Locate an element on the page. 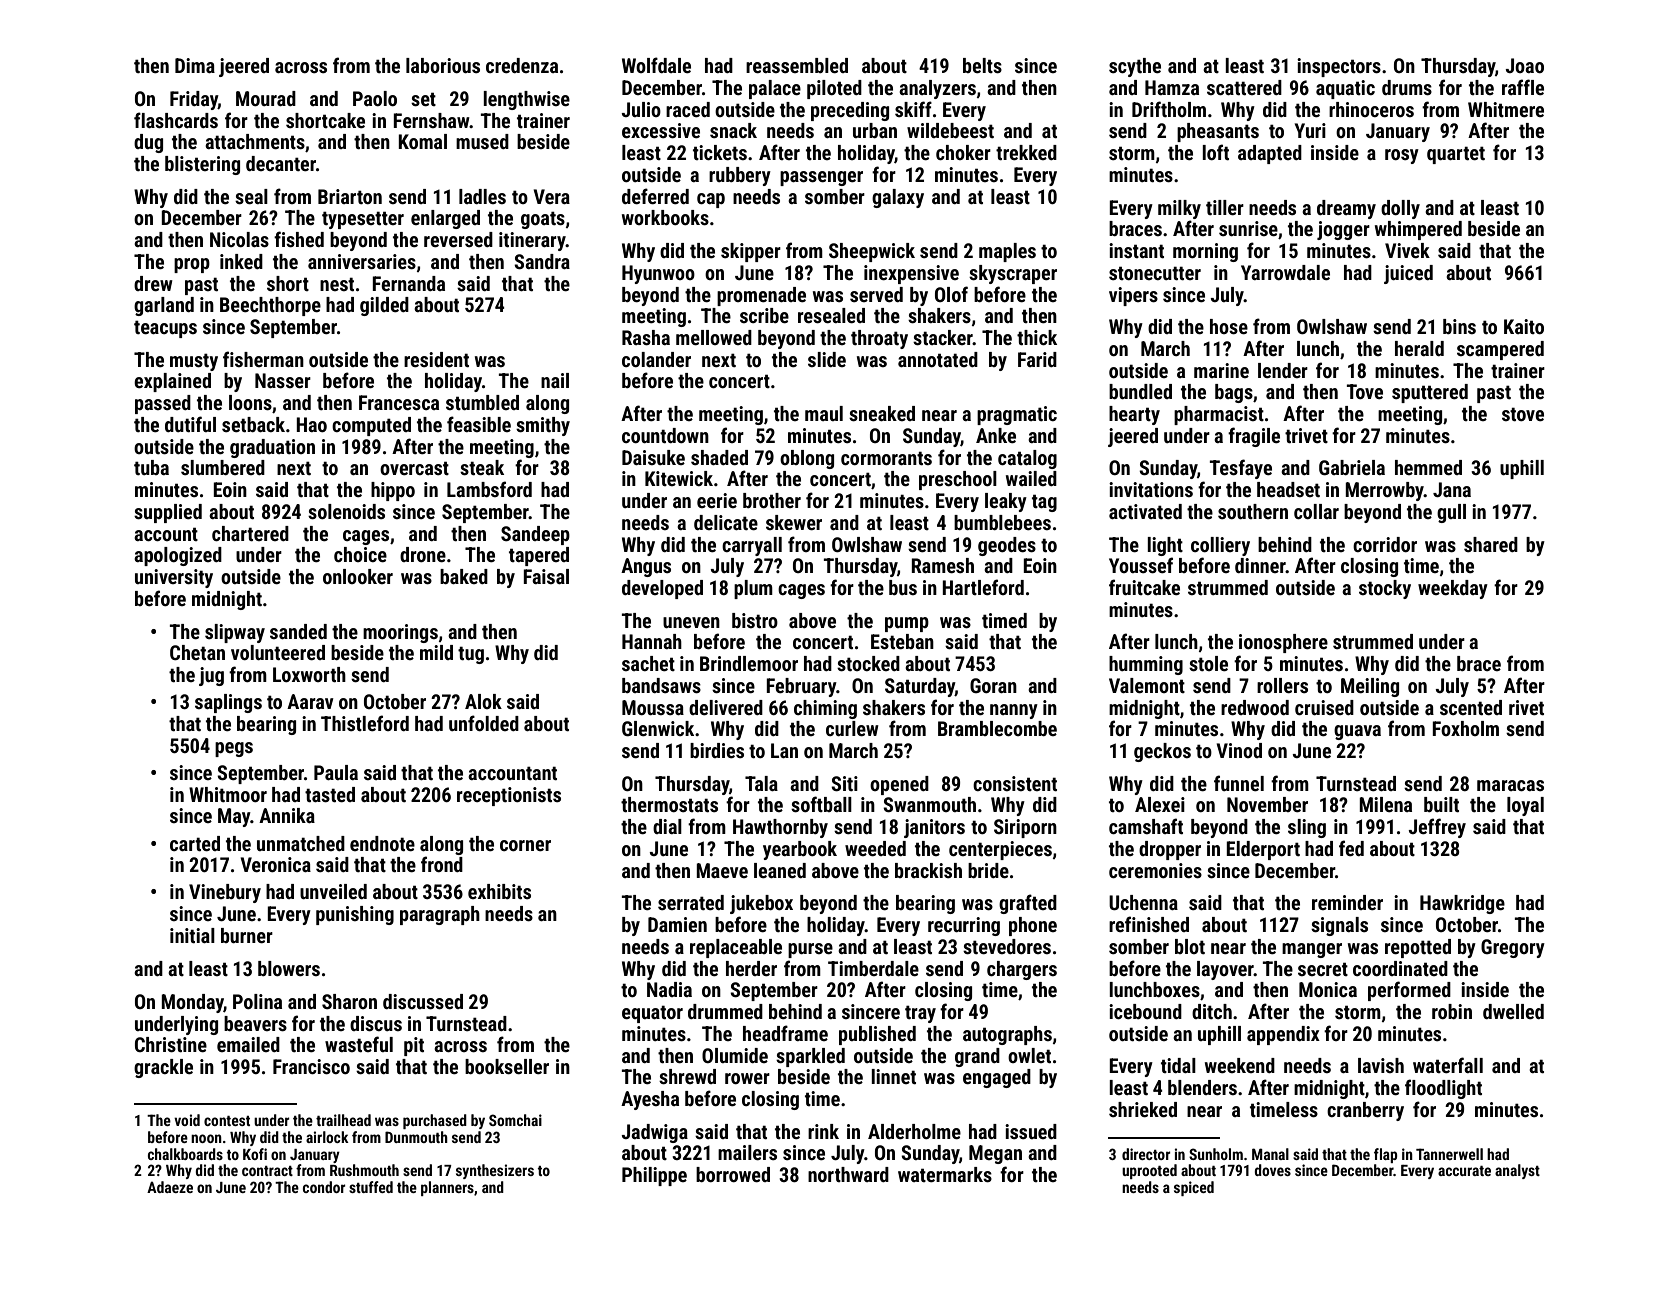 This image has height=1297, width=1679. Yarrowdale is located at coordinates (1285, 272).
